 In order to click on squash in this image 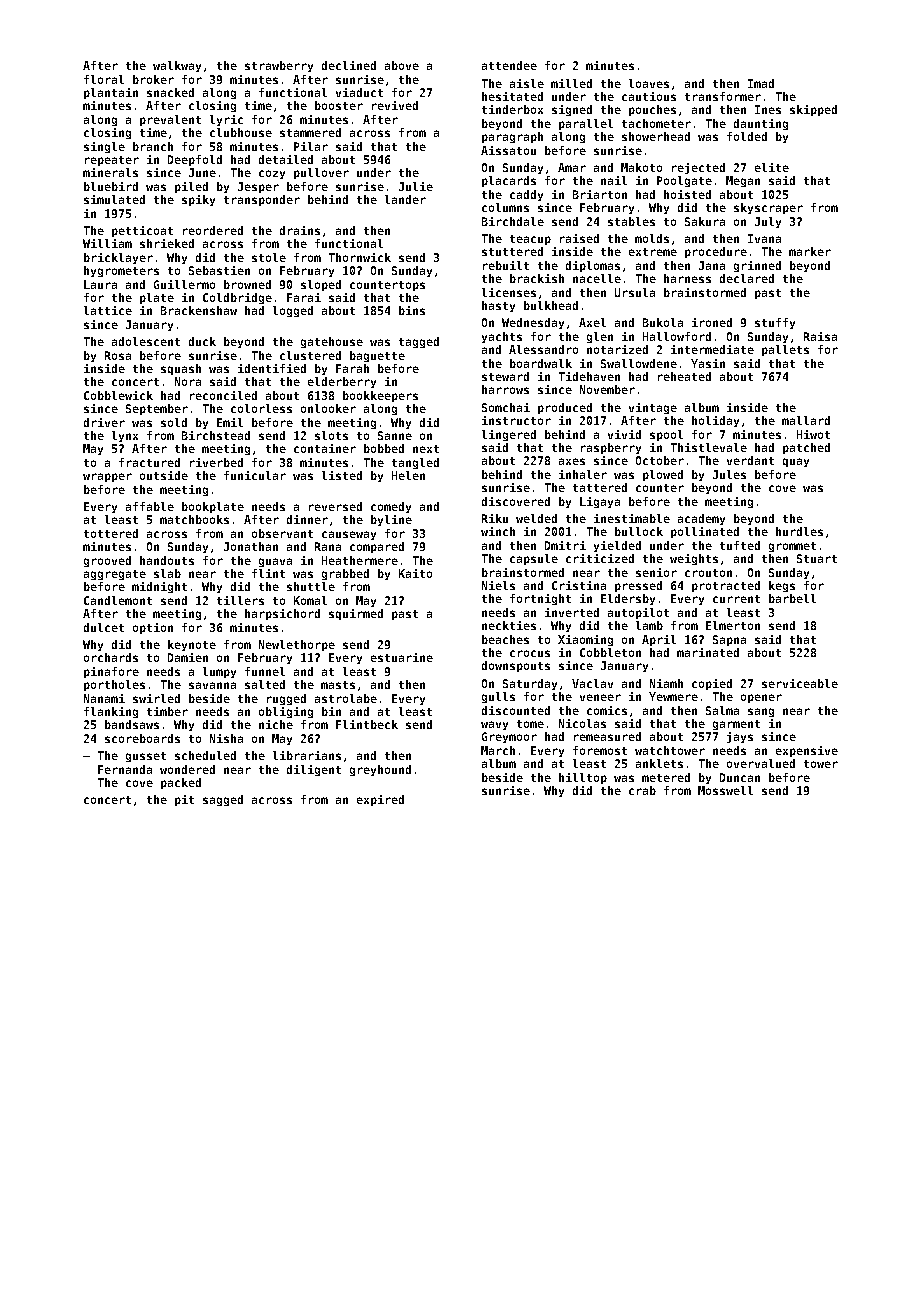, I will do `click(181, 369)`.
